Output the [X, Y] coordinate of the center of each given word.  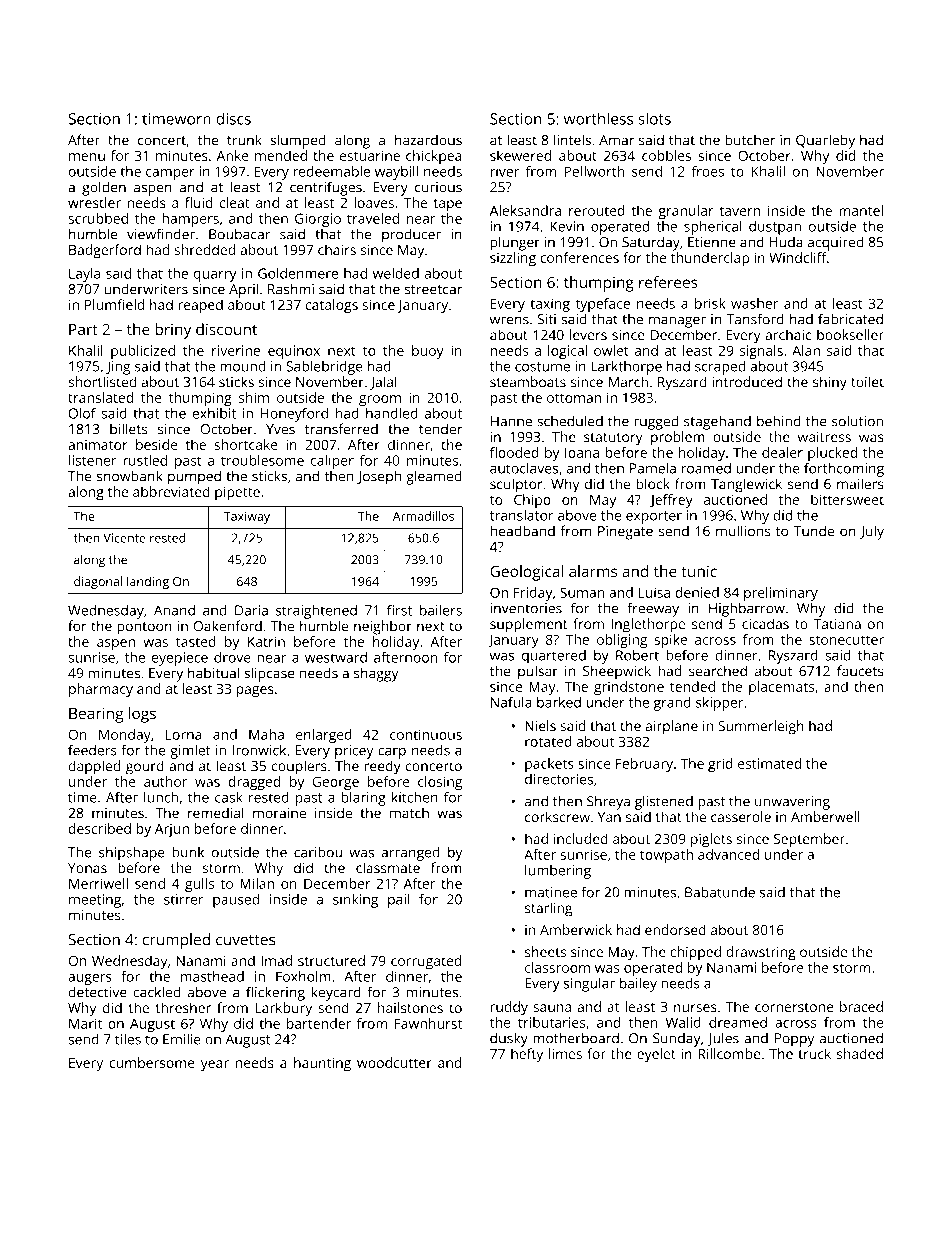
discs [233, 118]
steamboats [528, 381]
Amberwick [576, 929]
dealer [782, 452]
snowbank [130, 476]
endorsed [675, 929]
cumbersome [152, 1062]
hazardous [428, 140]
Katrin [266, 641]
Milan [257, 883]
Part [83, 329]
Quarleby [825, 141]
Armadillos [423, 516]
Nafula [511, 702]
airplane [672, 727]
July [872, 532]
